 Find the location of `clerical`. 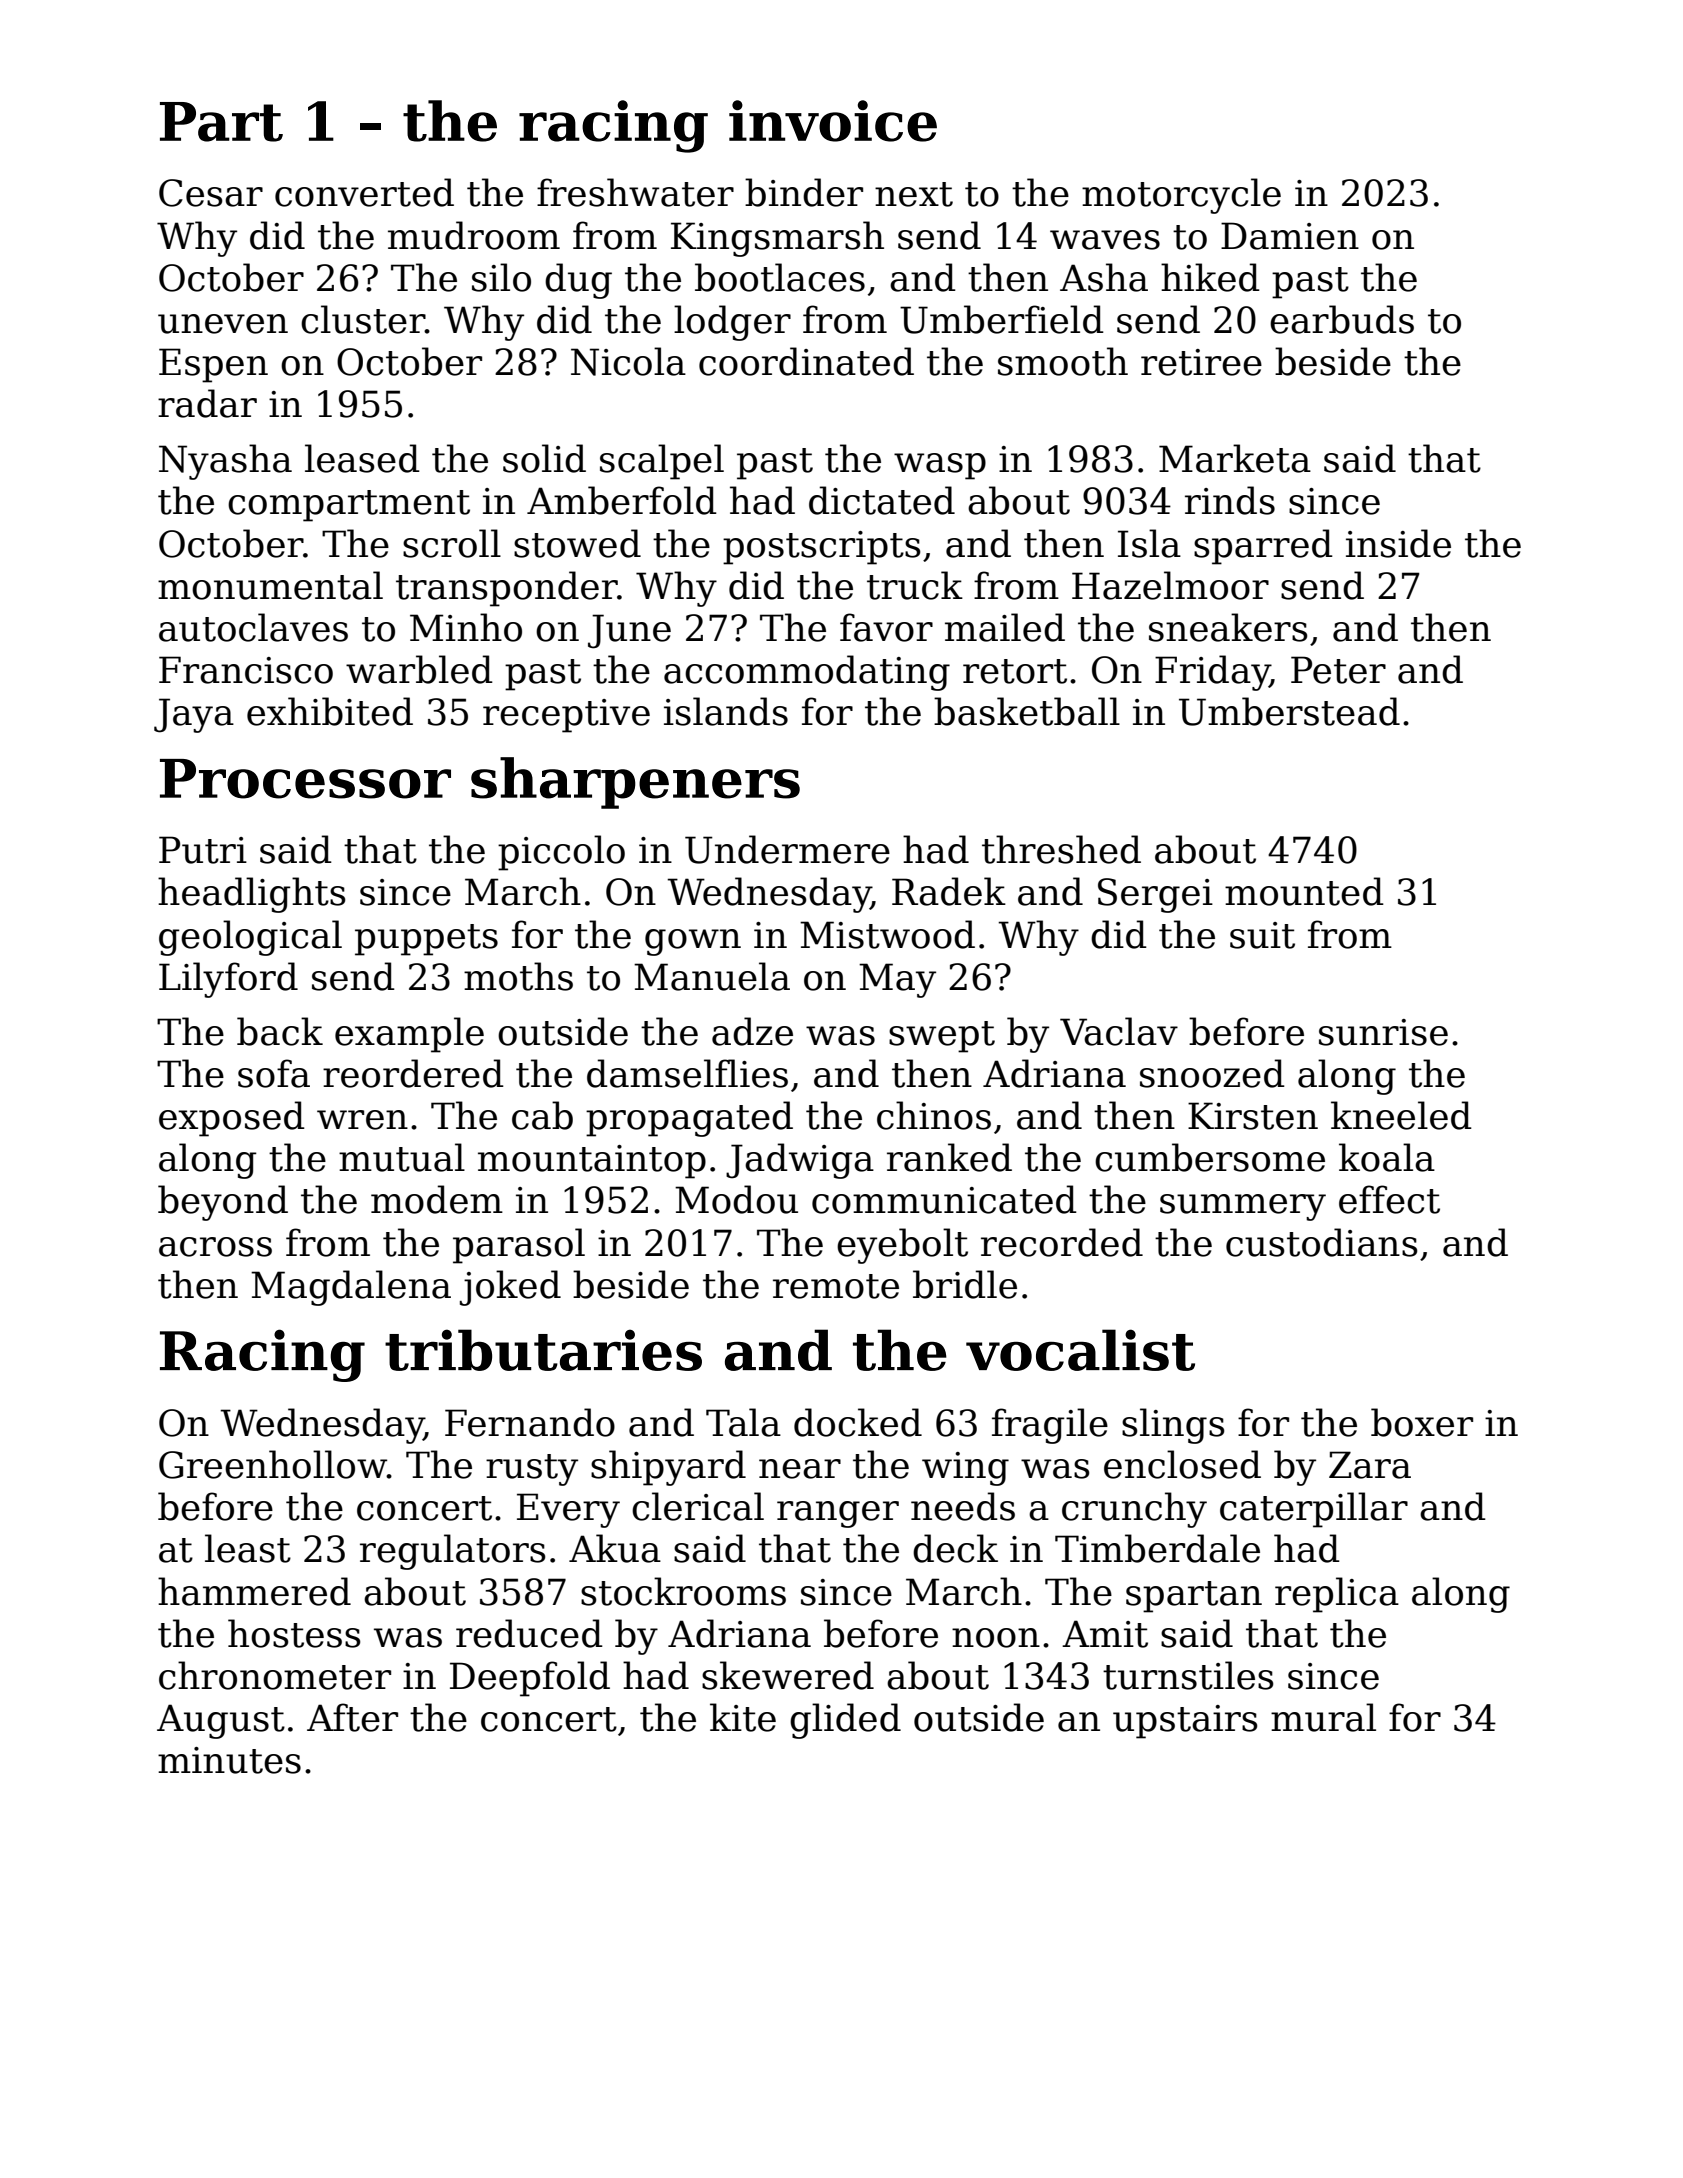

clerical is located at coordinates (698, 1506).
